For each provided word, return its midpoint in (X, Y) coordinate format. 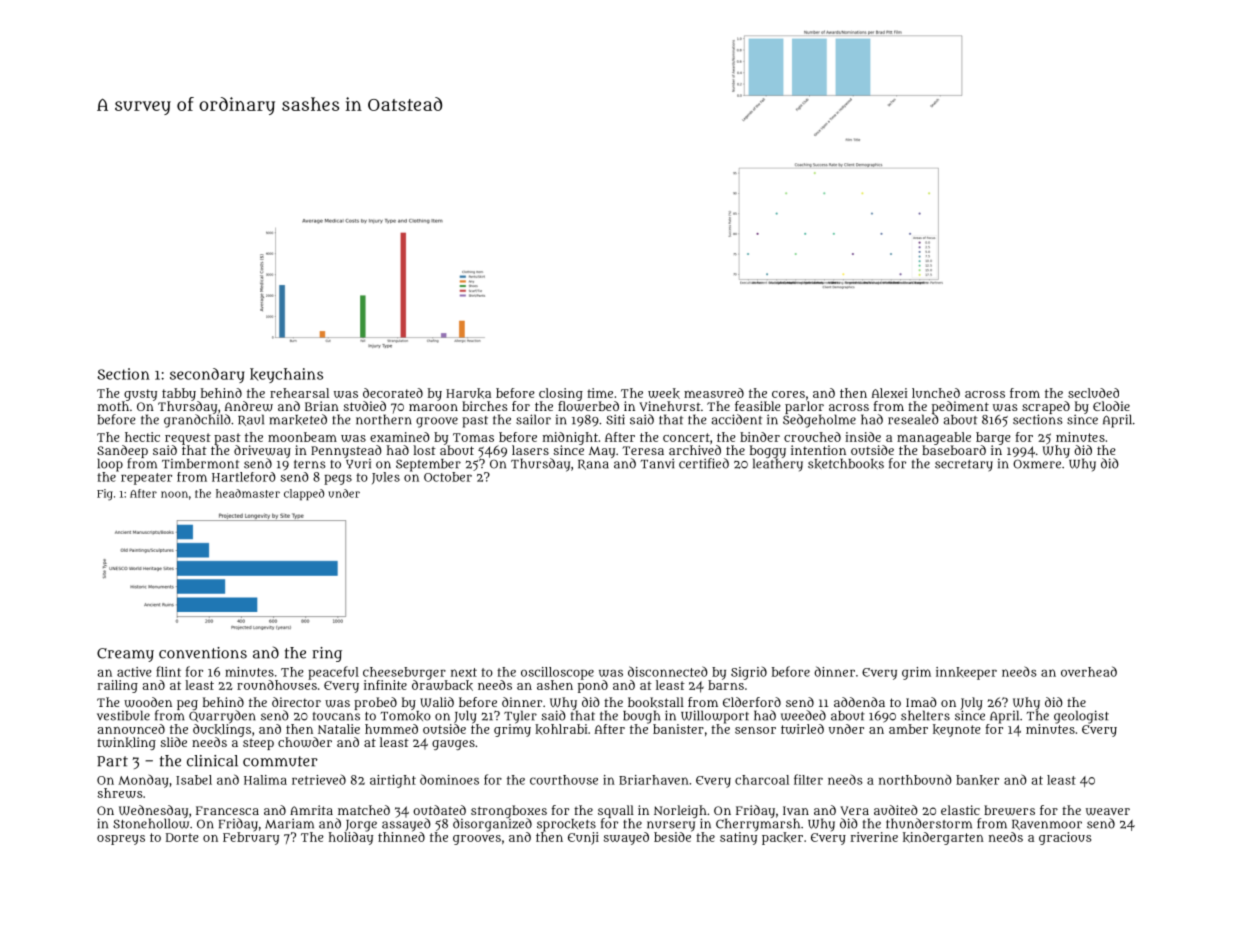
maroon (433, 407)
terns (310, 464)
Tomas (473, 437)
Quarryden (222, 717)
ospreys (121, 840)
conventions (203, 653)
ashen (555, 685)
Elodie (1111, 406)
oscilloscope (557, 673)
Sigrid (749, 673)
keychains (286, 375)
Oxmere (1037, 464)
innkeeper (966, 673)
